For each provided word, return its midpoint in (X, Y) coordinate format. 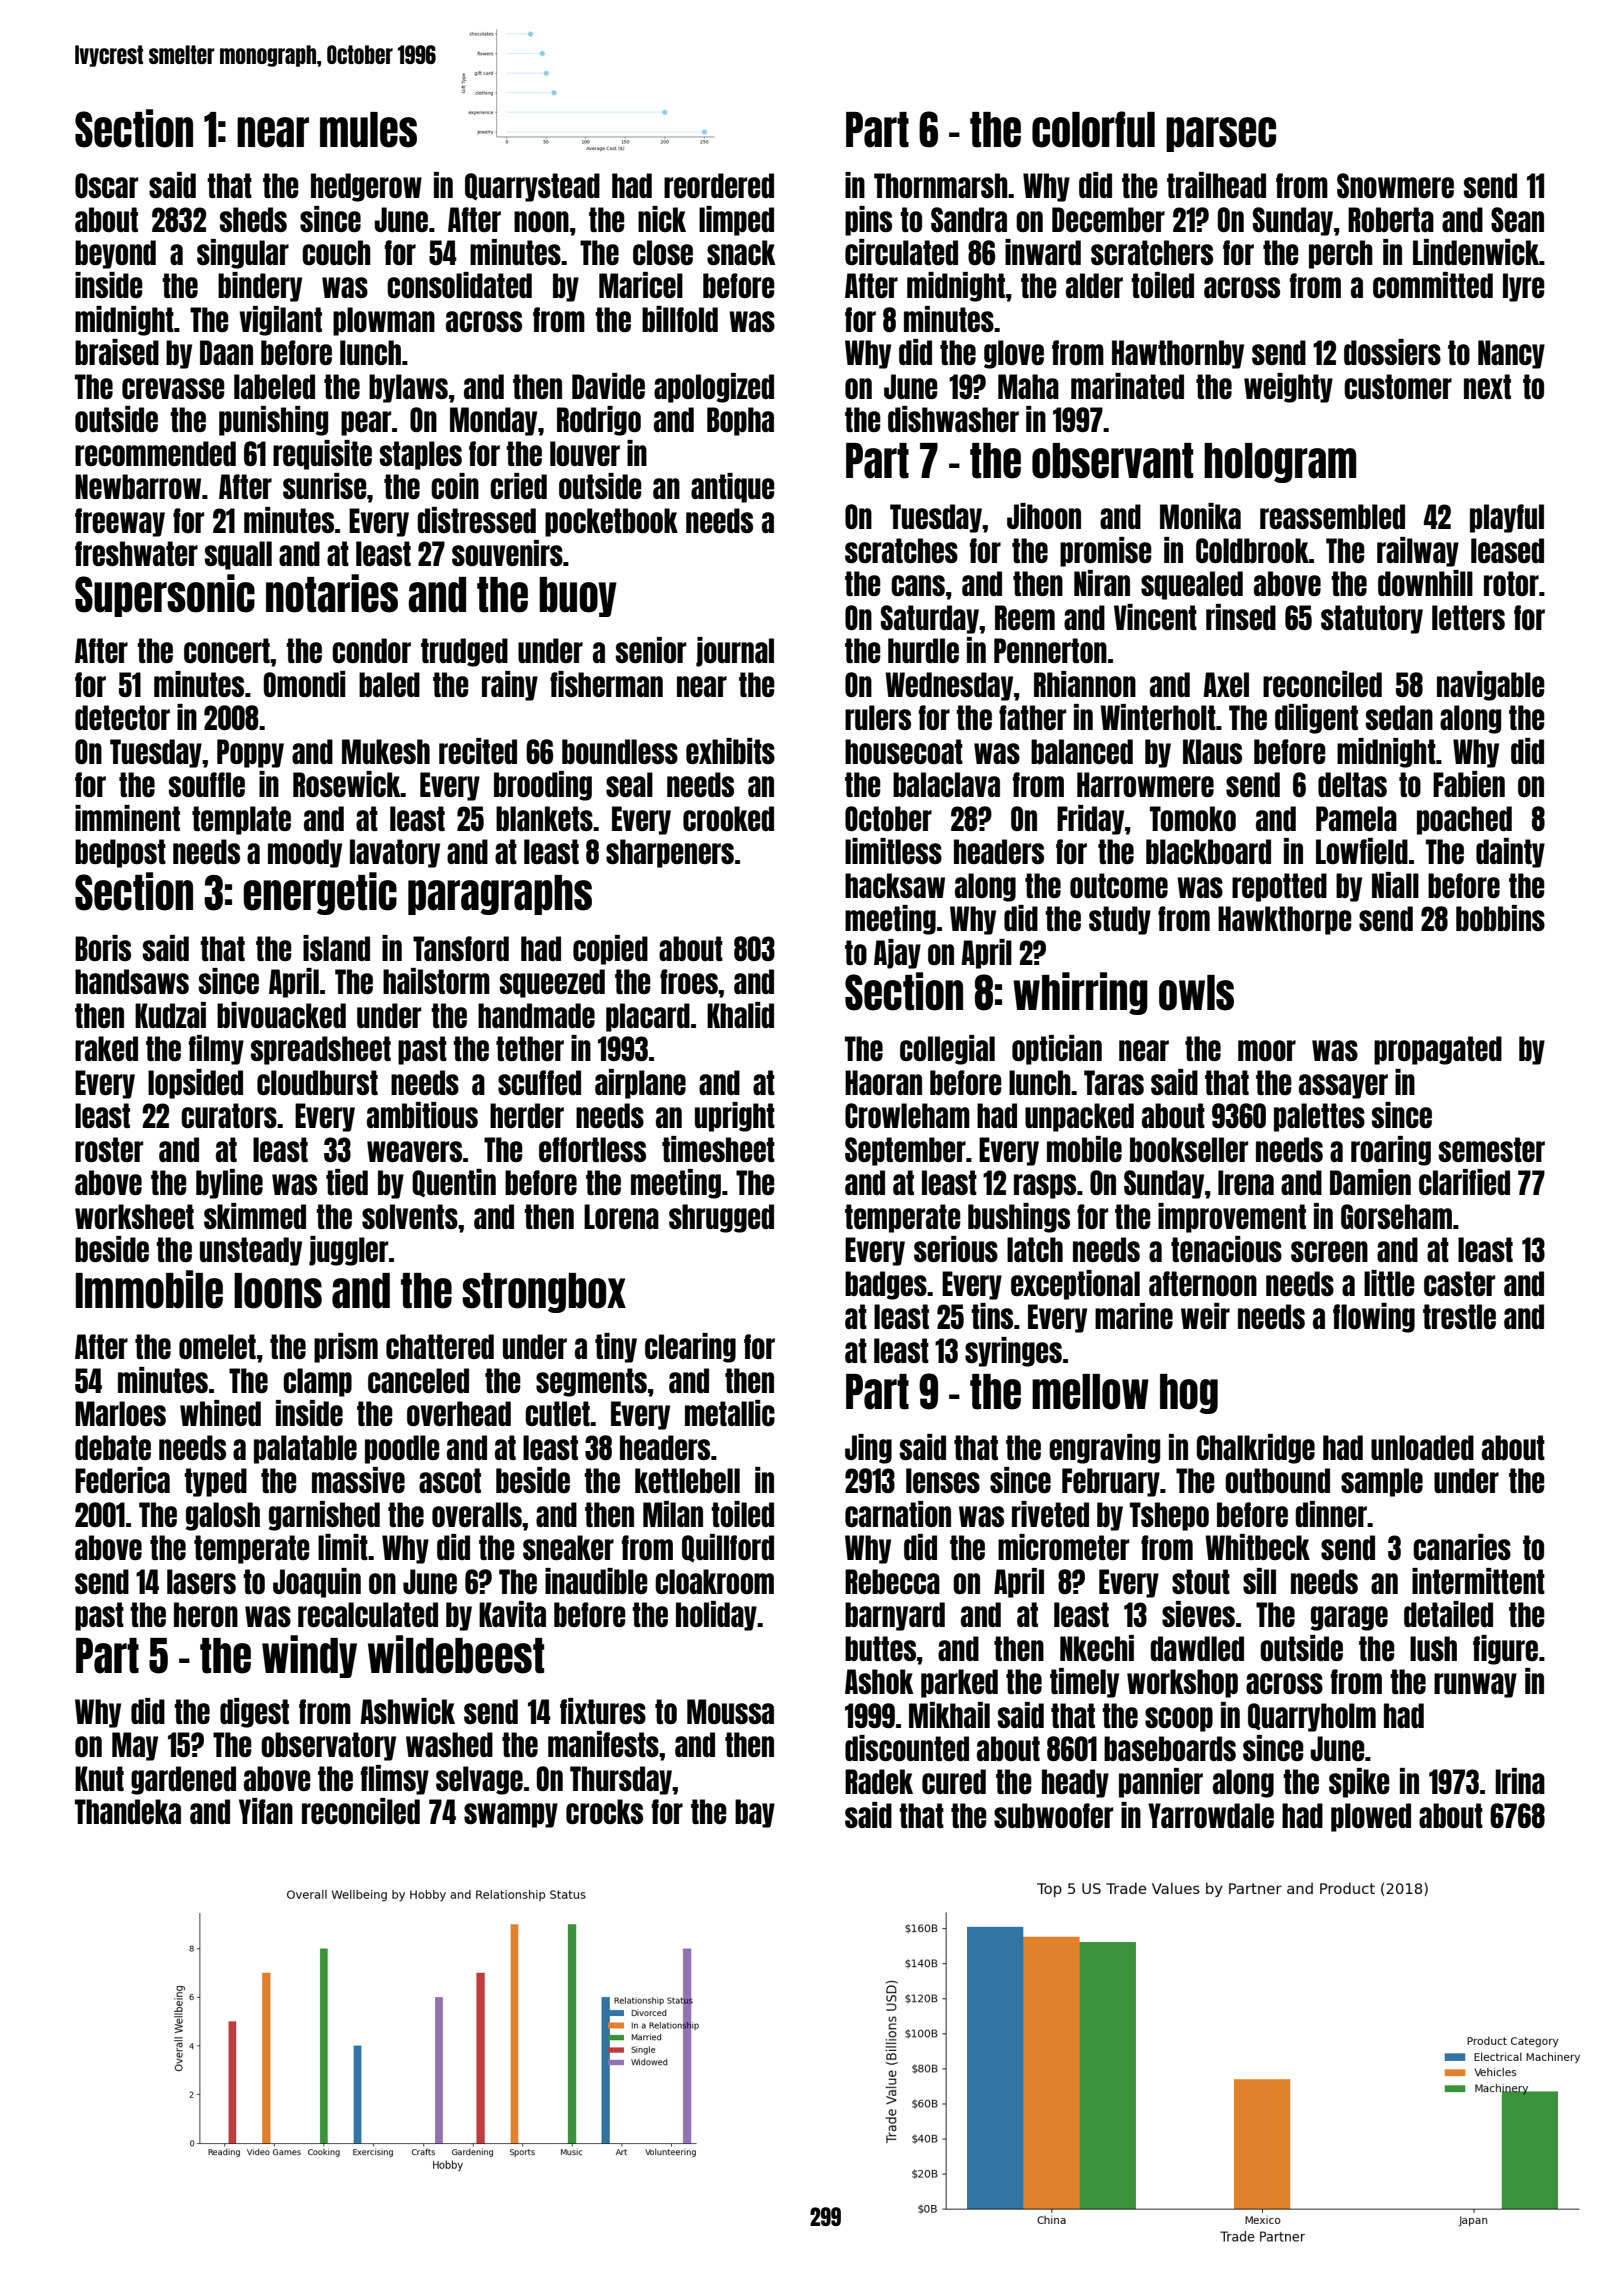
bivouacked (281, 1015)
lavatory (395, 853)
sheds (253, 219)
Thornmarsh (941, 185)
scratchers (1152, 252)
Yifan (266, 1811)
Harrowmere (1145, 784)
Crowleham (907, 1115)
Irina (1520, 1781)
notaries (332, 593)
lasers (201, 1581)
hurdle (923, 650)
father (1032, 717)
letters (1468, 617)
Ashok (879, 1681)
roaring (1391, 1151)
